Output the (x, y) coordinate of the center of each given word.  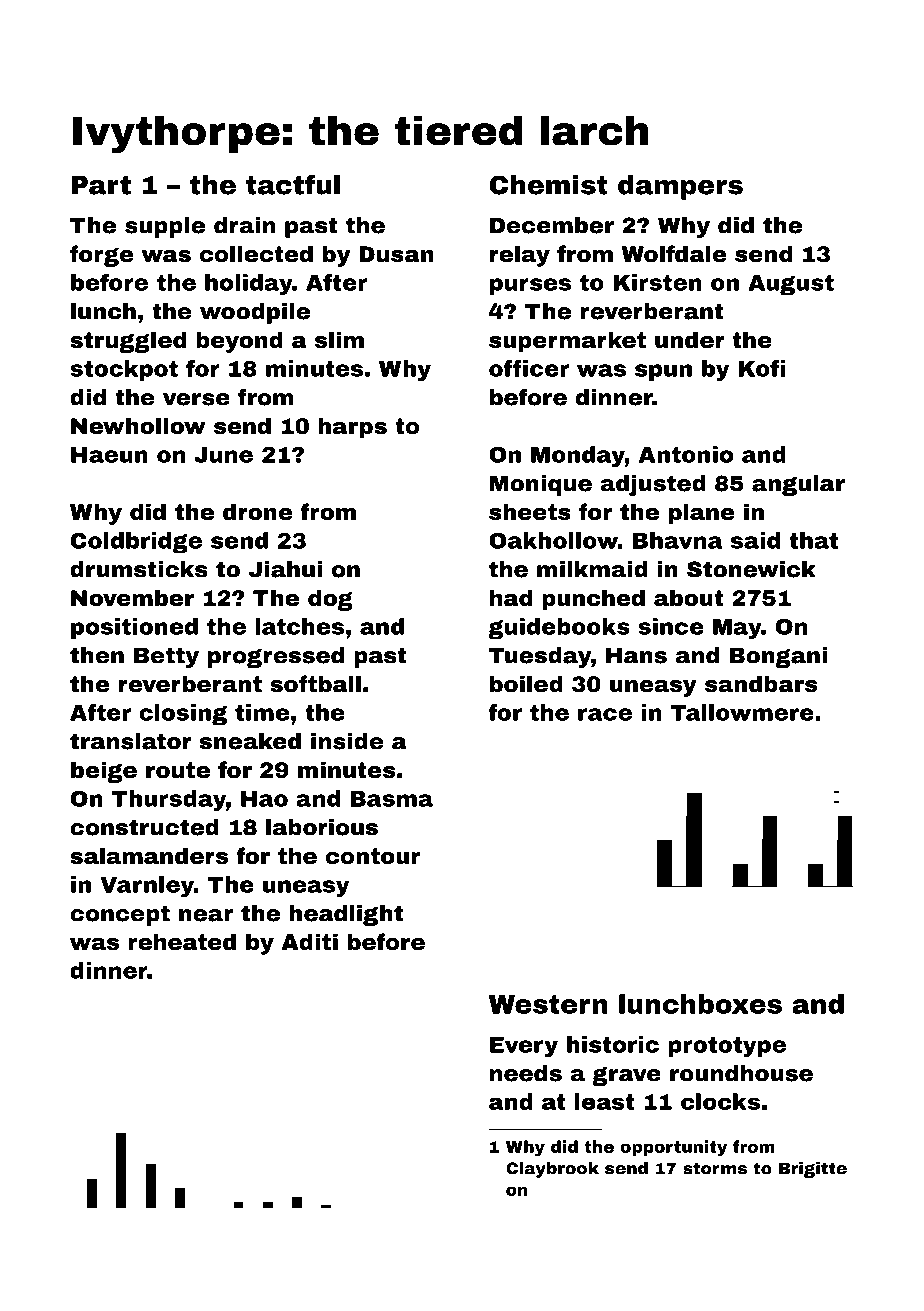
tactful (293, 184)
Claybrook (552, 1170)
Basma (391, 799)
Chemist (548, 185)
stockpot (124, 370)
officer (529, 368)
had (511, 597)
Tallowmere (742, 712)
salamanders (149, 856)
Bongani (778, 657)
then (97, 655)
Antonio (686, 454)
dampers (680, 187)
